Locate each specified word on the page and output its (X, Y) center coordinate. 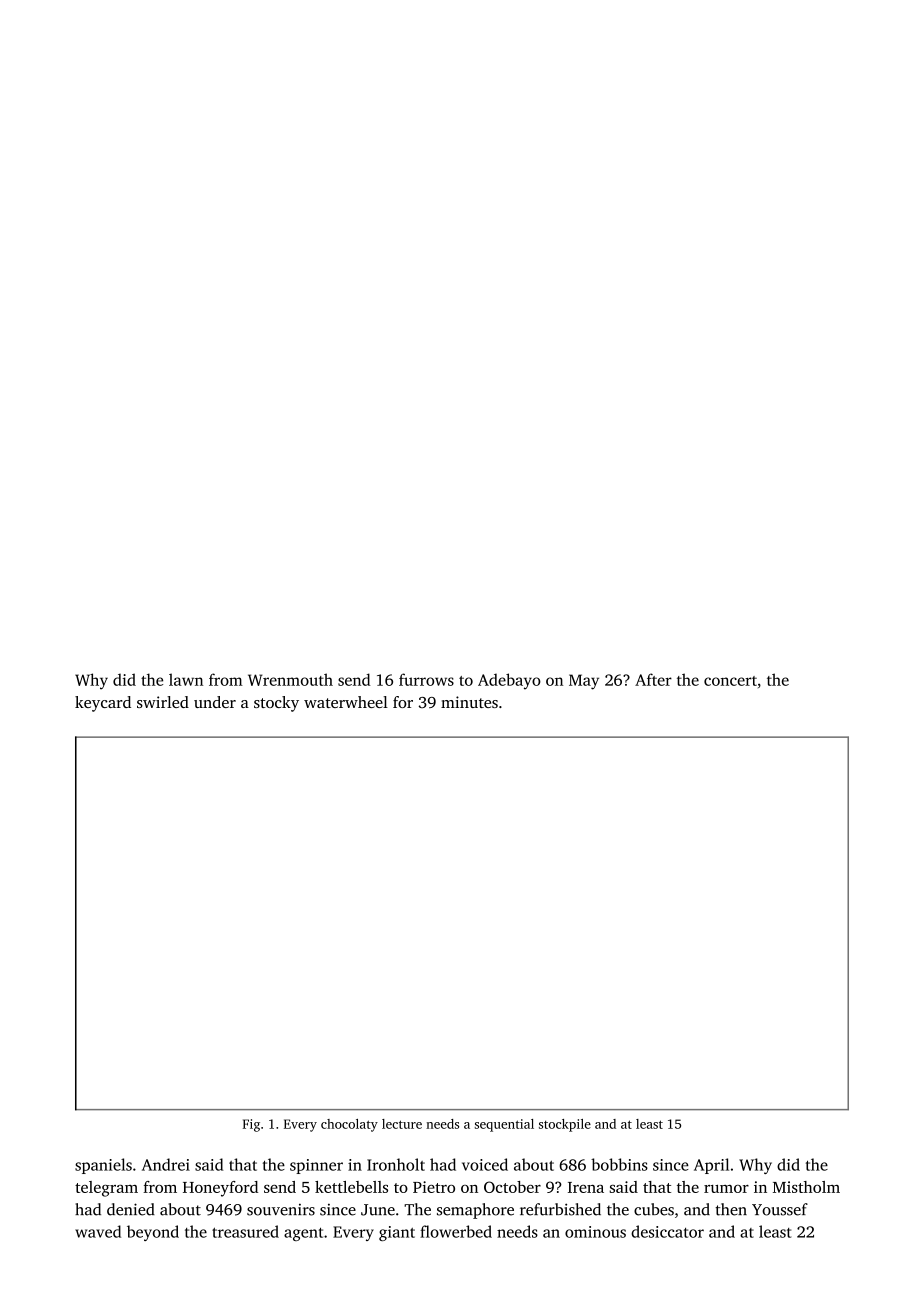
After (653, 679)
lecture (402, 1124)
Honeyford (220, 1189)
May (584, 682)
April (711, 1166)
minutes (469, 702)
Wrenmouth (290, 679)
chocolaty (349, 1125)
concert (730, 681)
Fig (251, 1125)
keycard (103, 704)
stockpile (565, 1125)
